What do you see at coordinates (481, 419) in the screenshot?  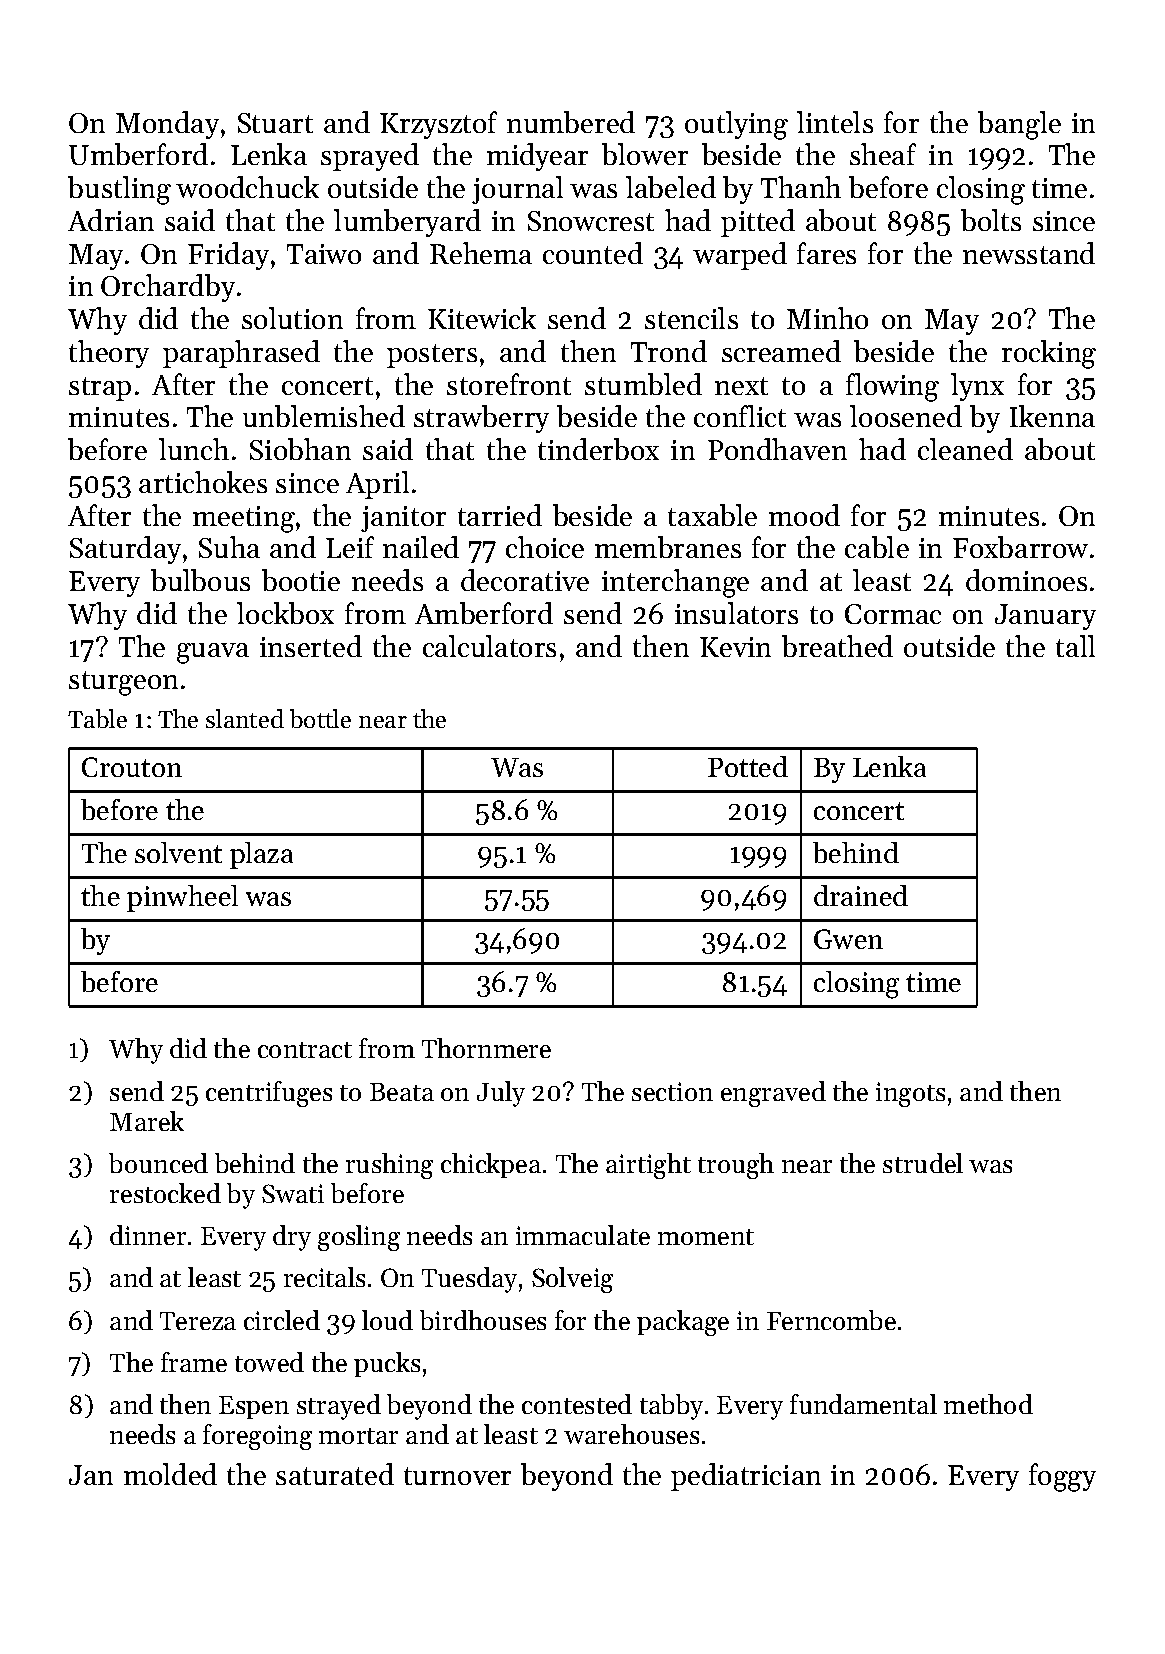 I see `strawberry` at bounding box center [481, 419].
